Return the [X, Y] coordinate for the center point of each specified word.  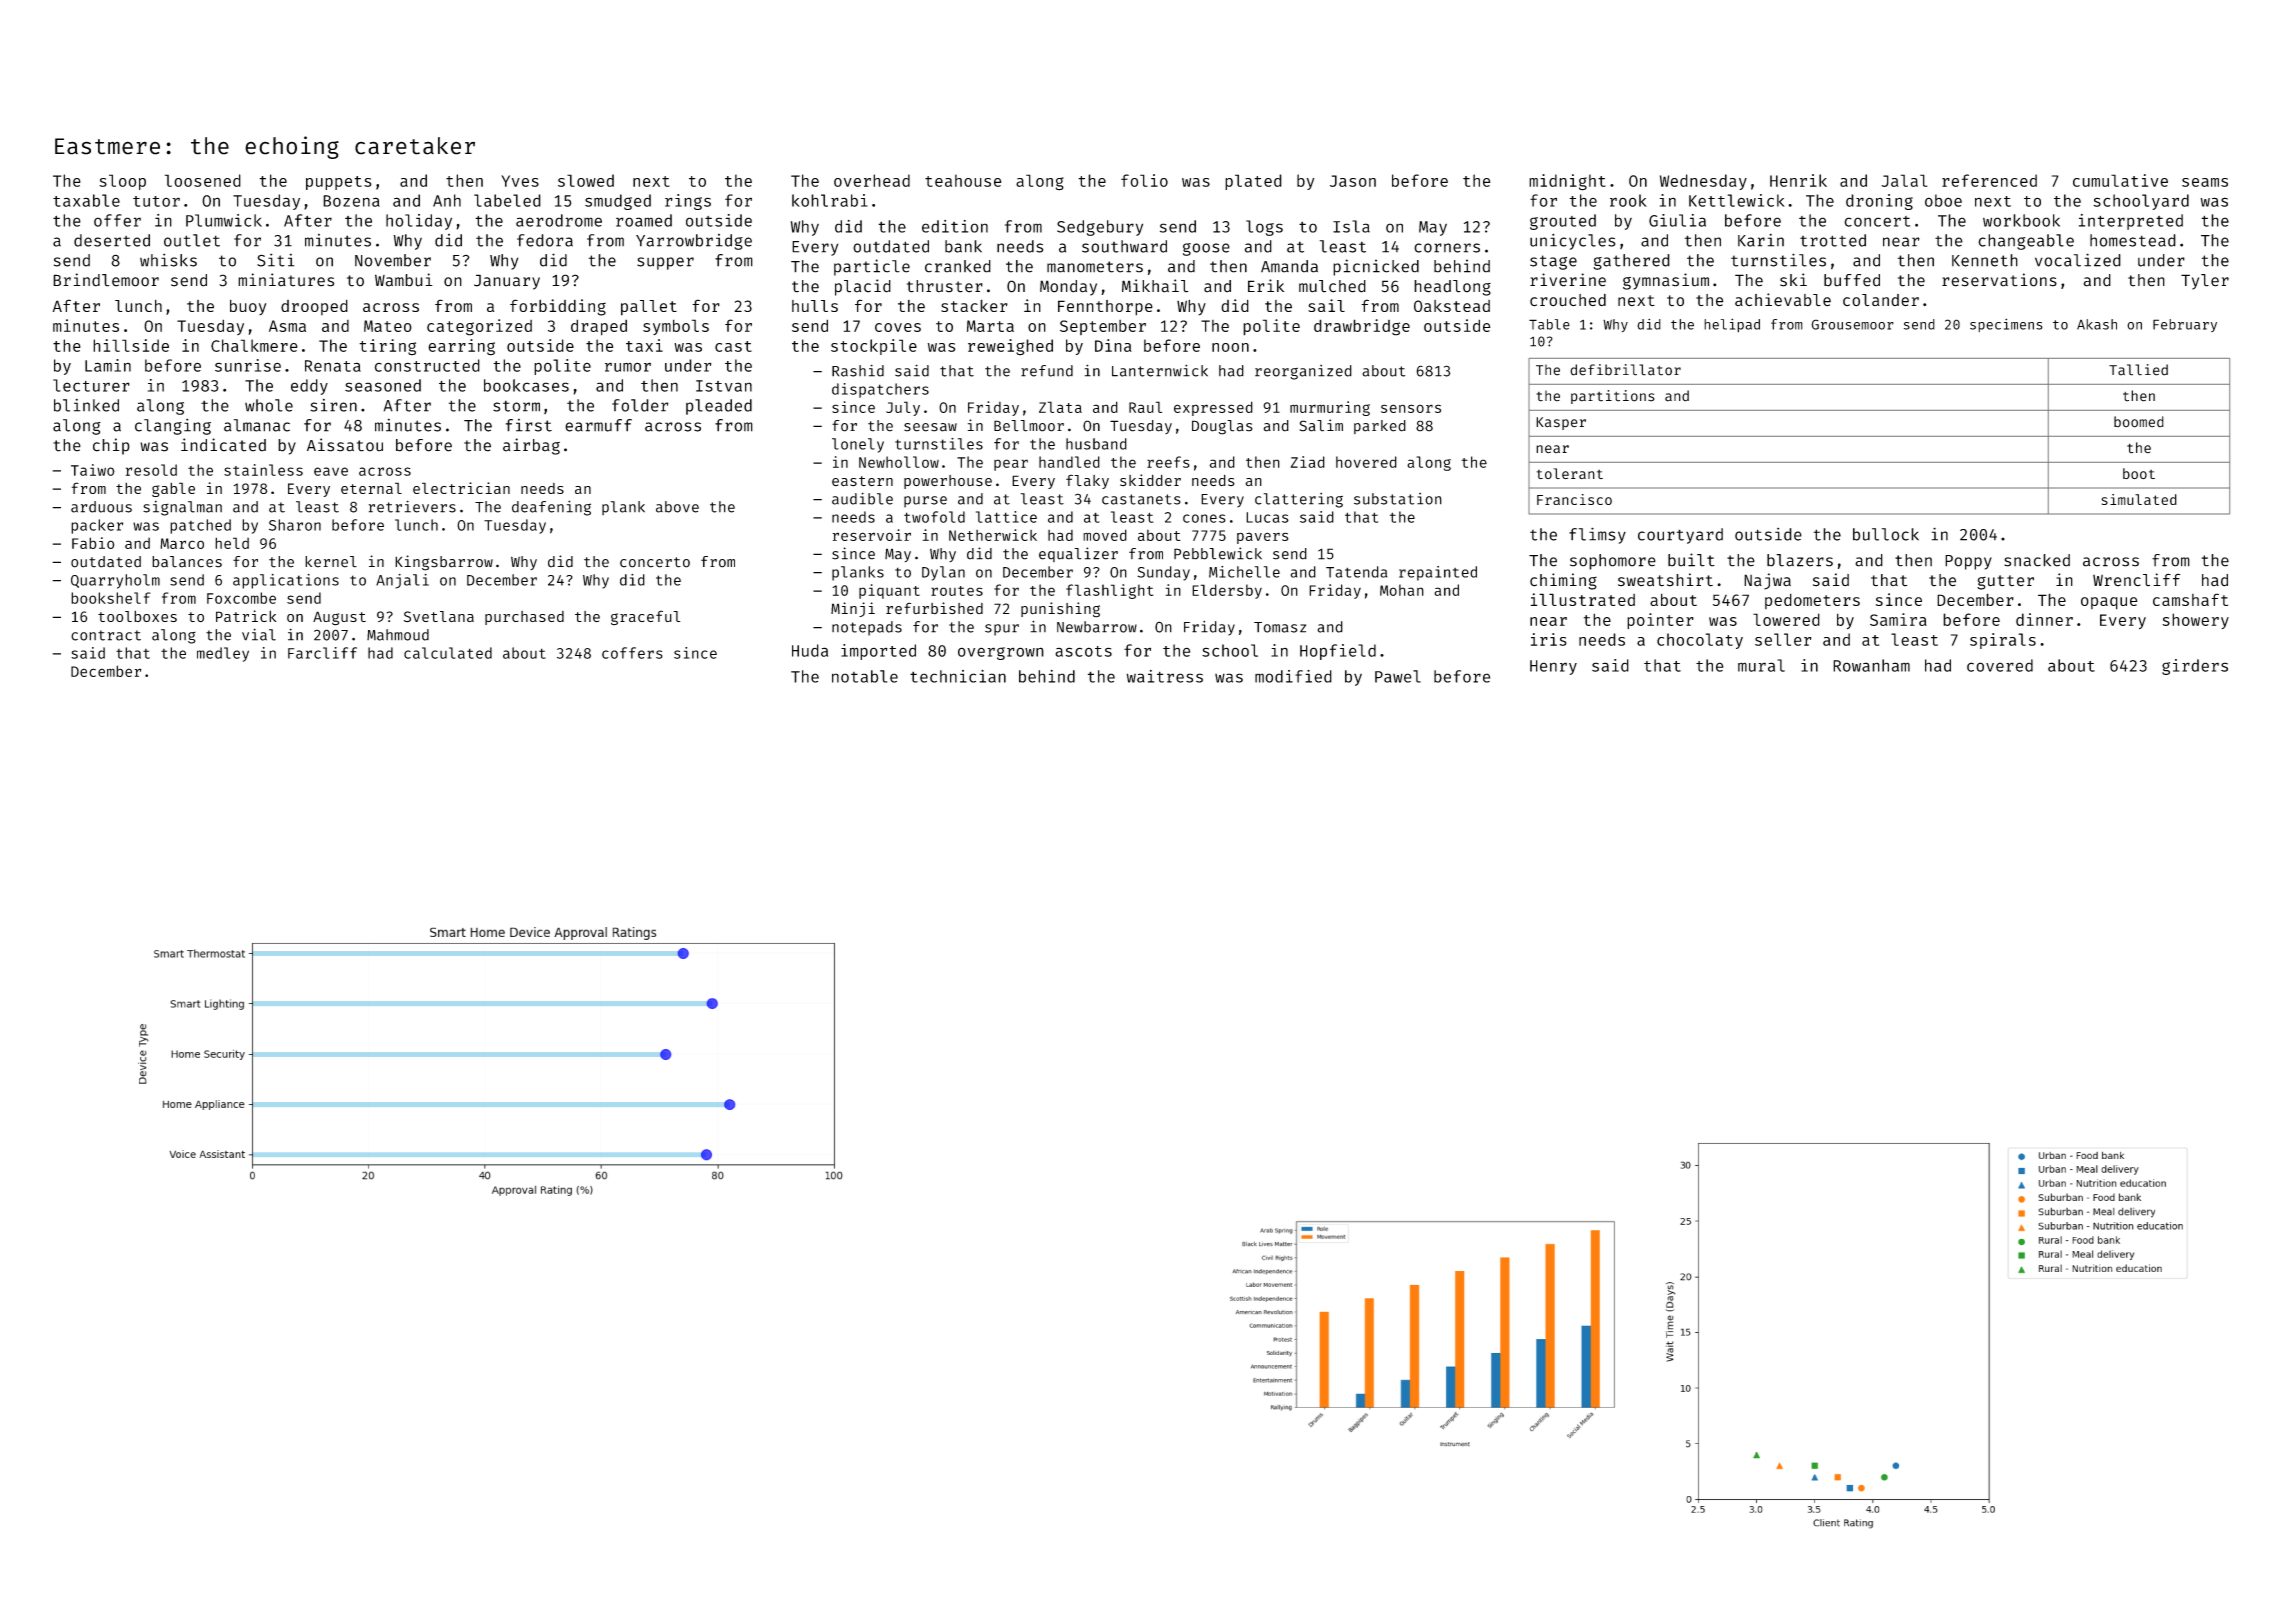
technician [958, 676]
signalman [182, 508]
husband [1096, 444]
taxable [86, 200]
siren [333, 405]
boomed [2139, 422]
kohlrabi [830, 200]
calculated [448, 653]
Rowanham [1871, 665]
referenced [1989, 180]
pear [1011, 465]
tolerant [1569, 473]
